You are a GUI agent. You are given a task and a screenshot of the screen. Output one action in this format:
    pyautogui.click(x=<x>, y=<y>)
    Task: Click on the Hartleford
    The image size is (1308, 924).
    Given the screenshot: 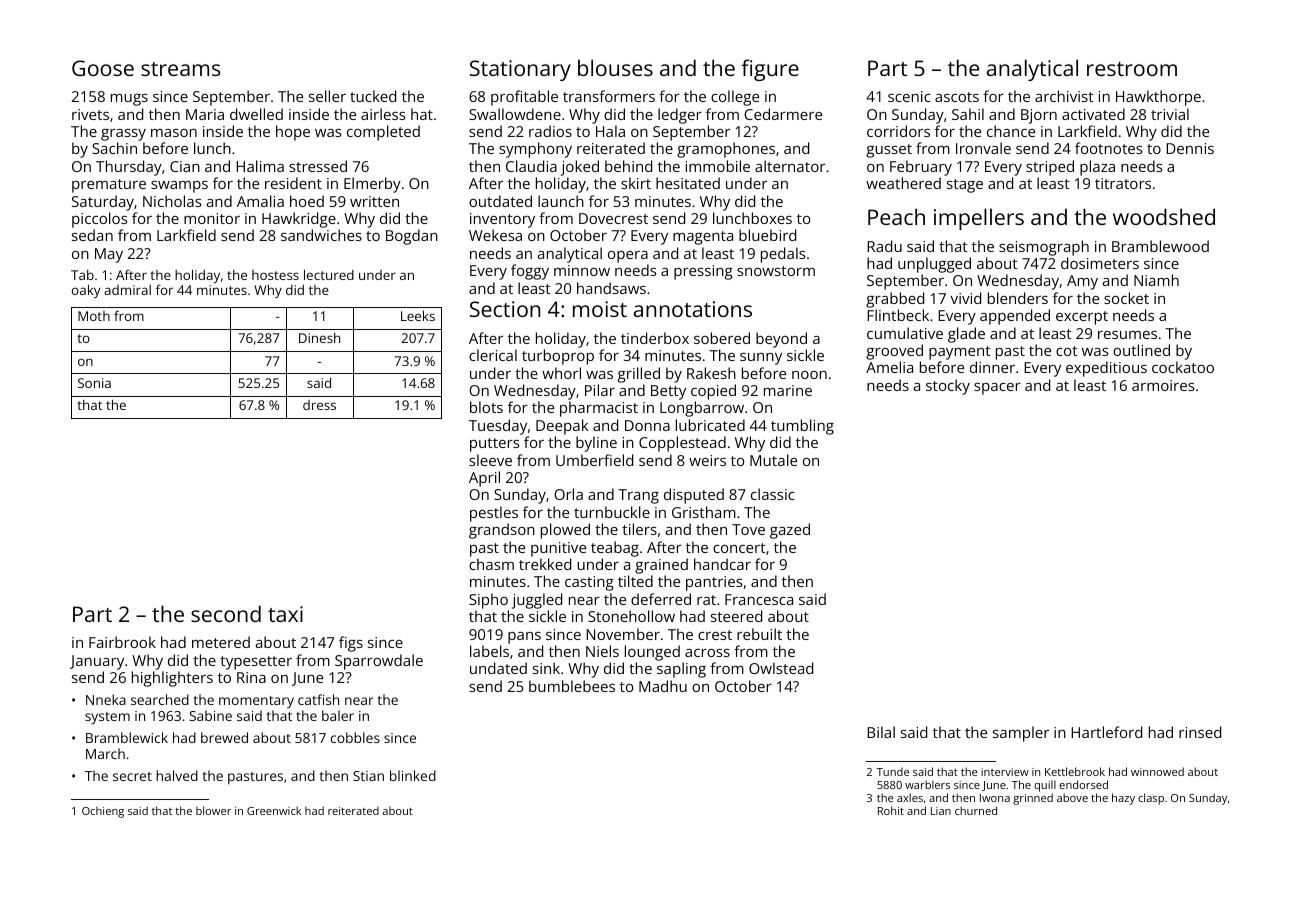 What is the action you would take?
    pyautogui.click(x=1106, y=732)
